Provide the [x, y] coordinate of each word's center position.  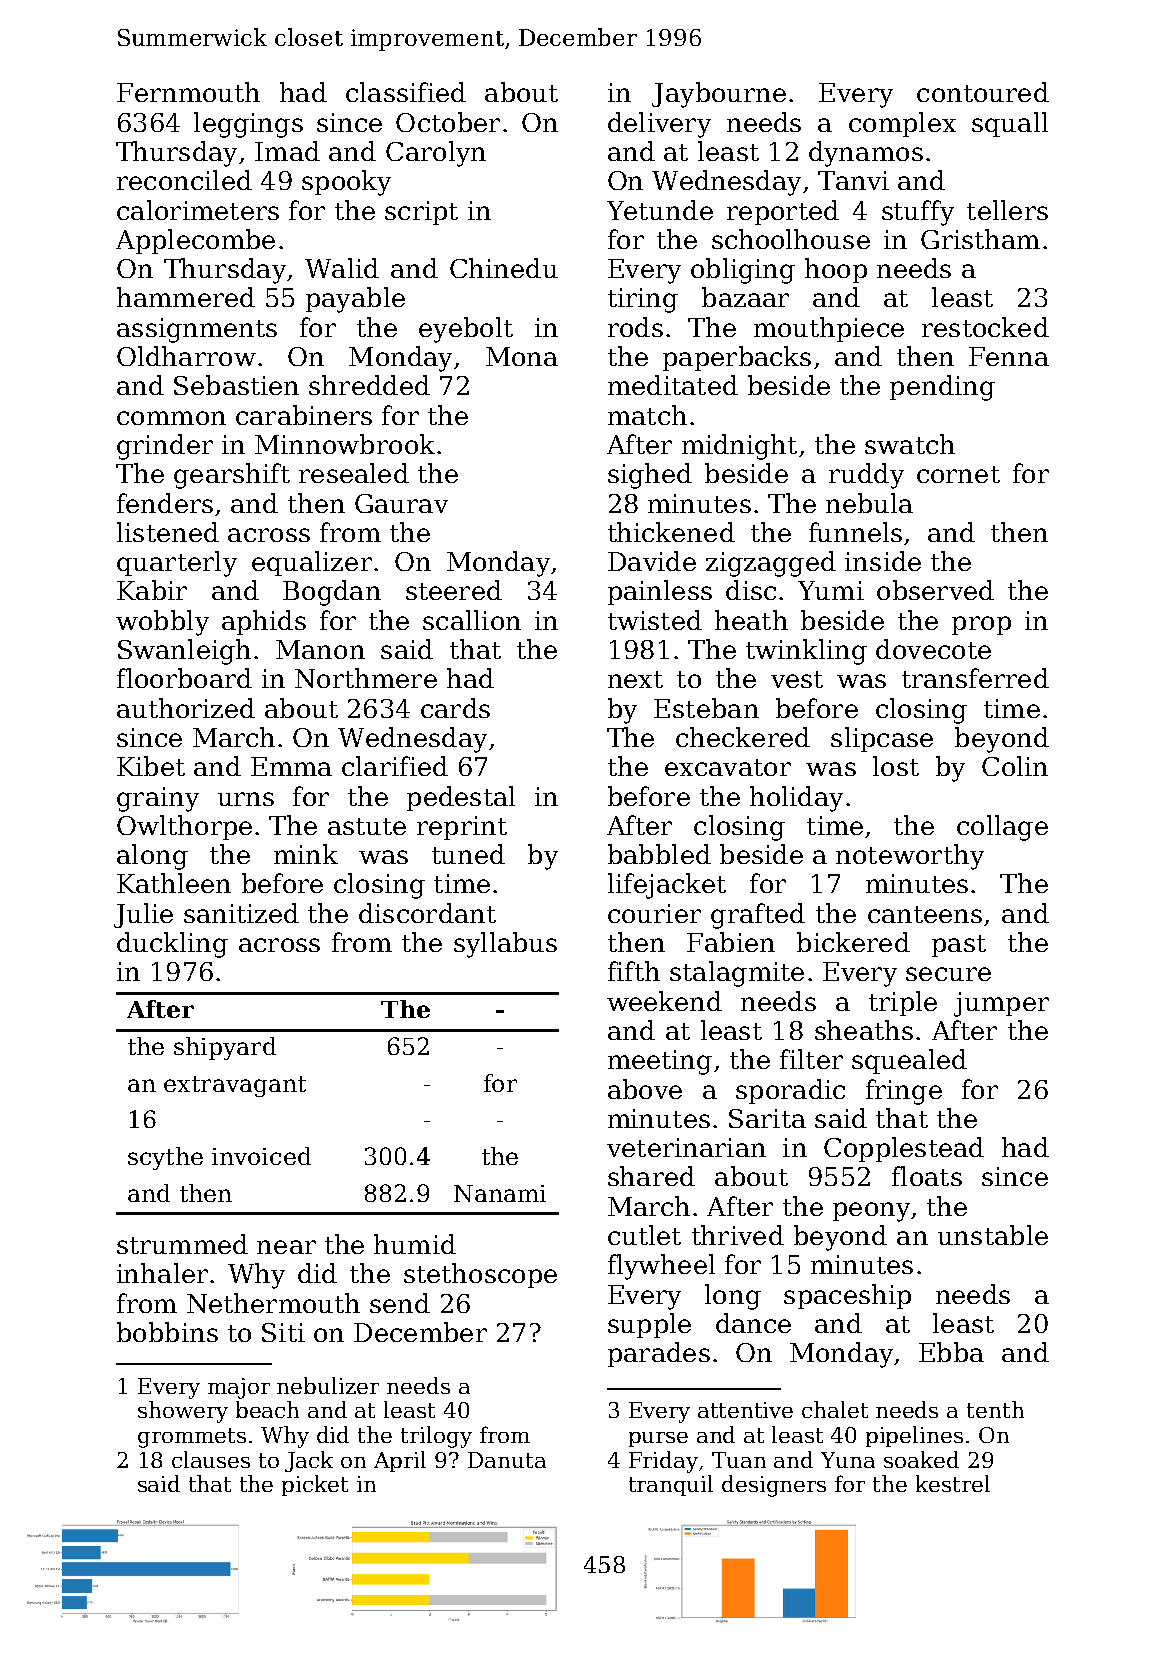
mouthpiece [829, 329]
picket [315, 1485]
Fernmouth [188, 92]
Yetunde [660, 210]
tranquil [671, 1485]
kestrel [953, 1483]
